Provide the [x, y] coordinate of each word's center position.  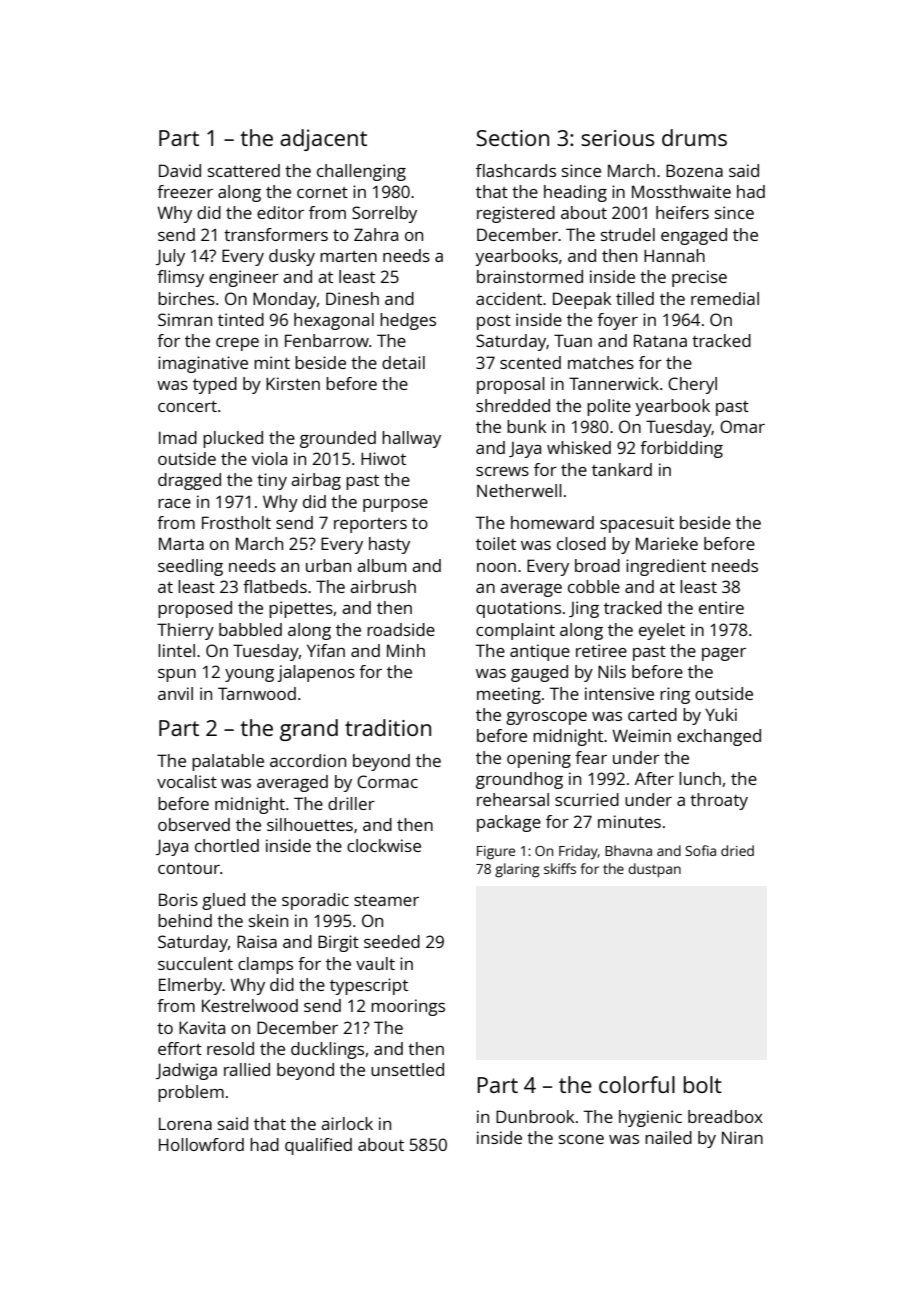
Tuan [573, 340]
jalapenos [316, 673]
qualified [318, 1146]
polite [609, 407]
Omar [742, 426]
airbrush [383, 586]
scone [581, 1139]
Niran [742, 1137]
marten [348, 256]
